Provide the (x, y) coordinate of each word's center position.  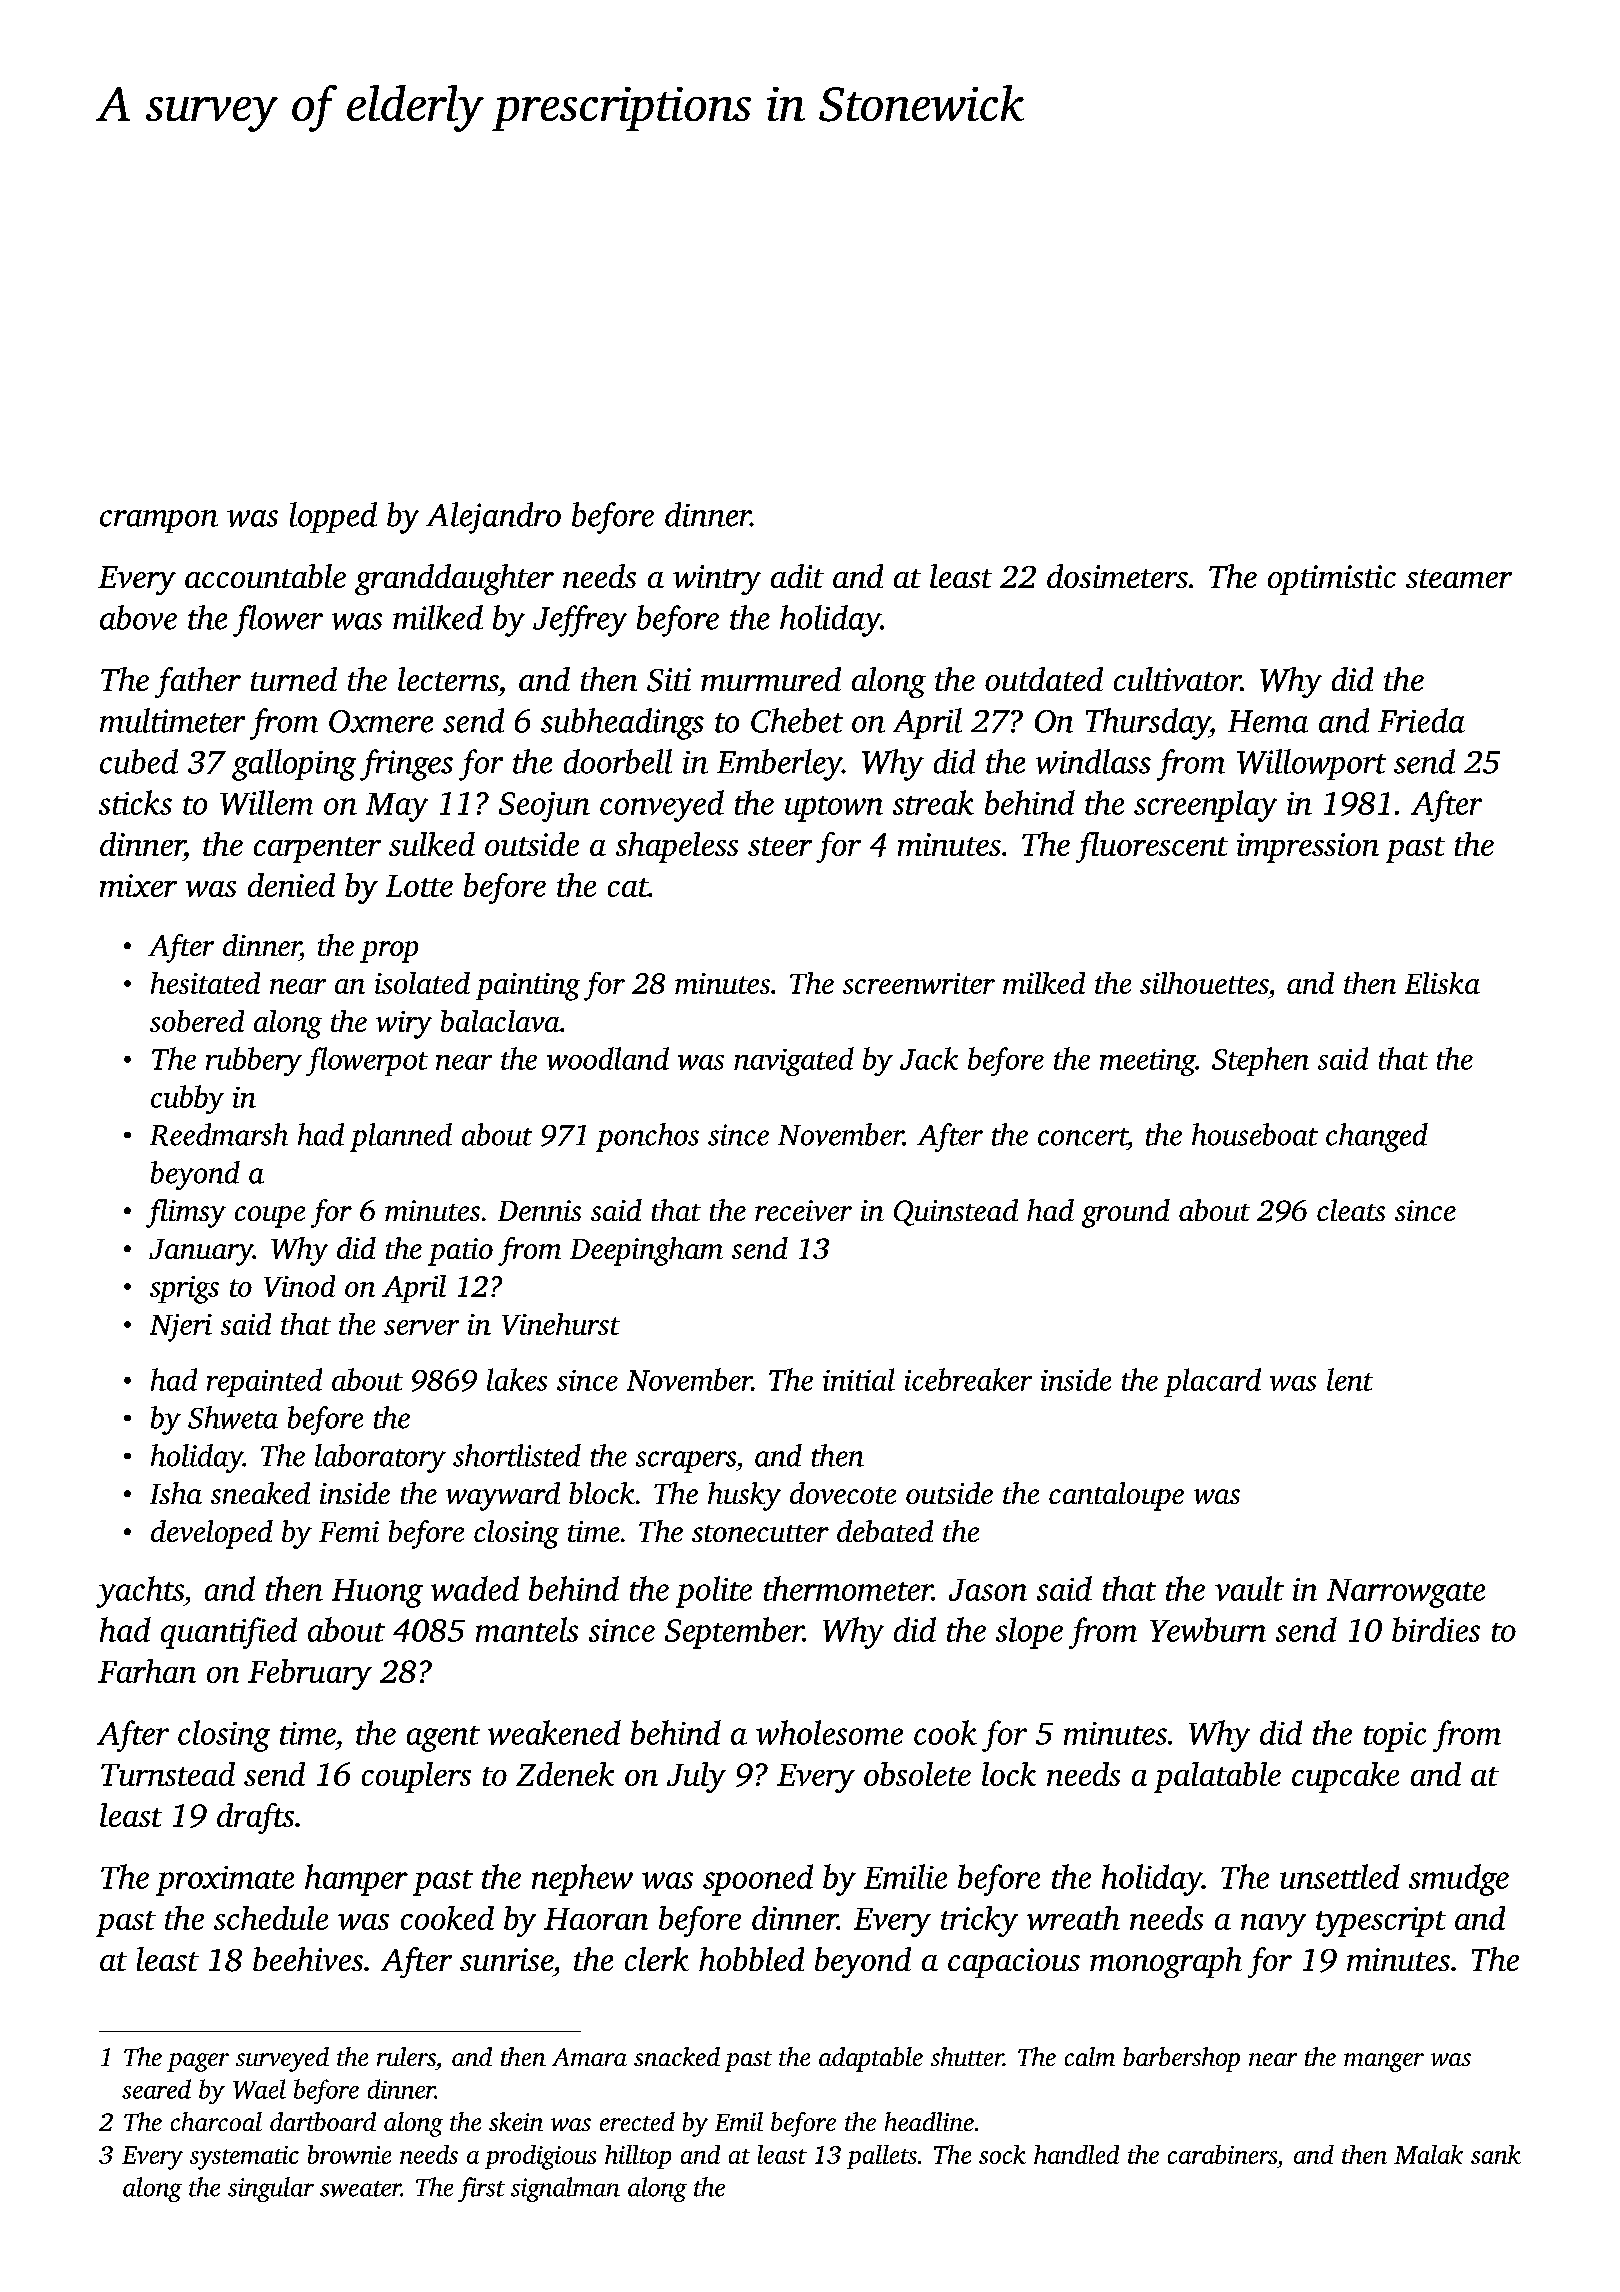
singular (271, 2189)
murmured (771, 679)
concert (1082, 1137)
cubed (139, 761)
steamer (1459, 578)
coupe (270, 1217)
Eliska (1442, 983)
